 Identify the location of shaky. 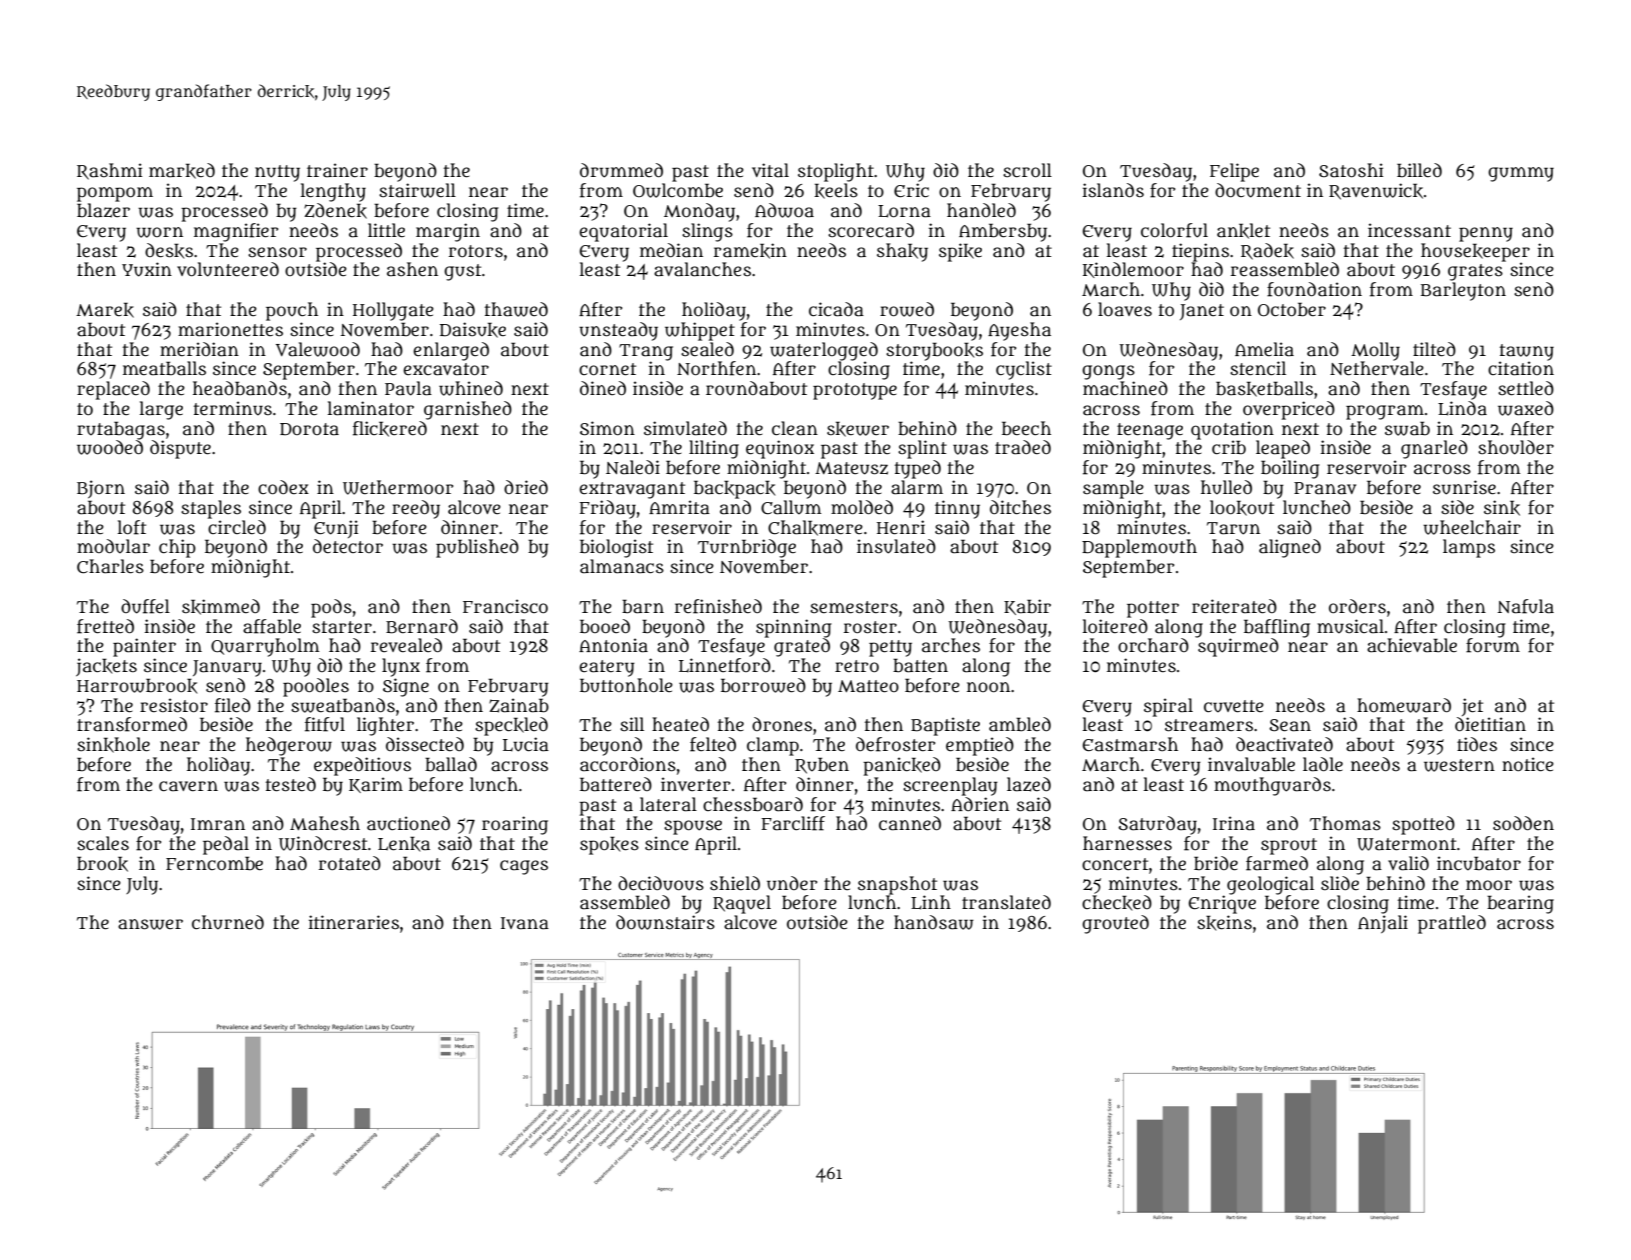
(902, 252).
